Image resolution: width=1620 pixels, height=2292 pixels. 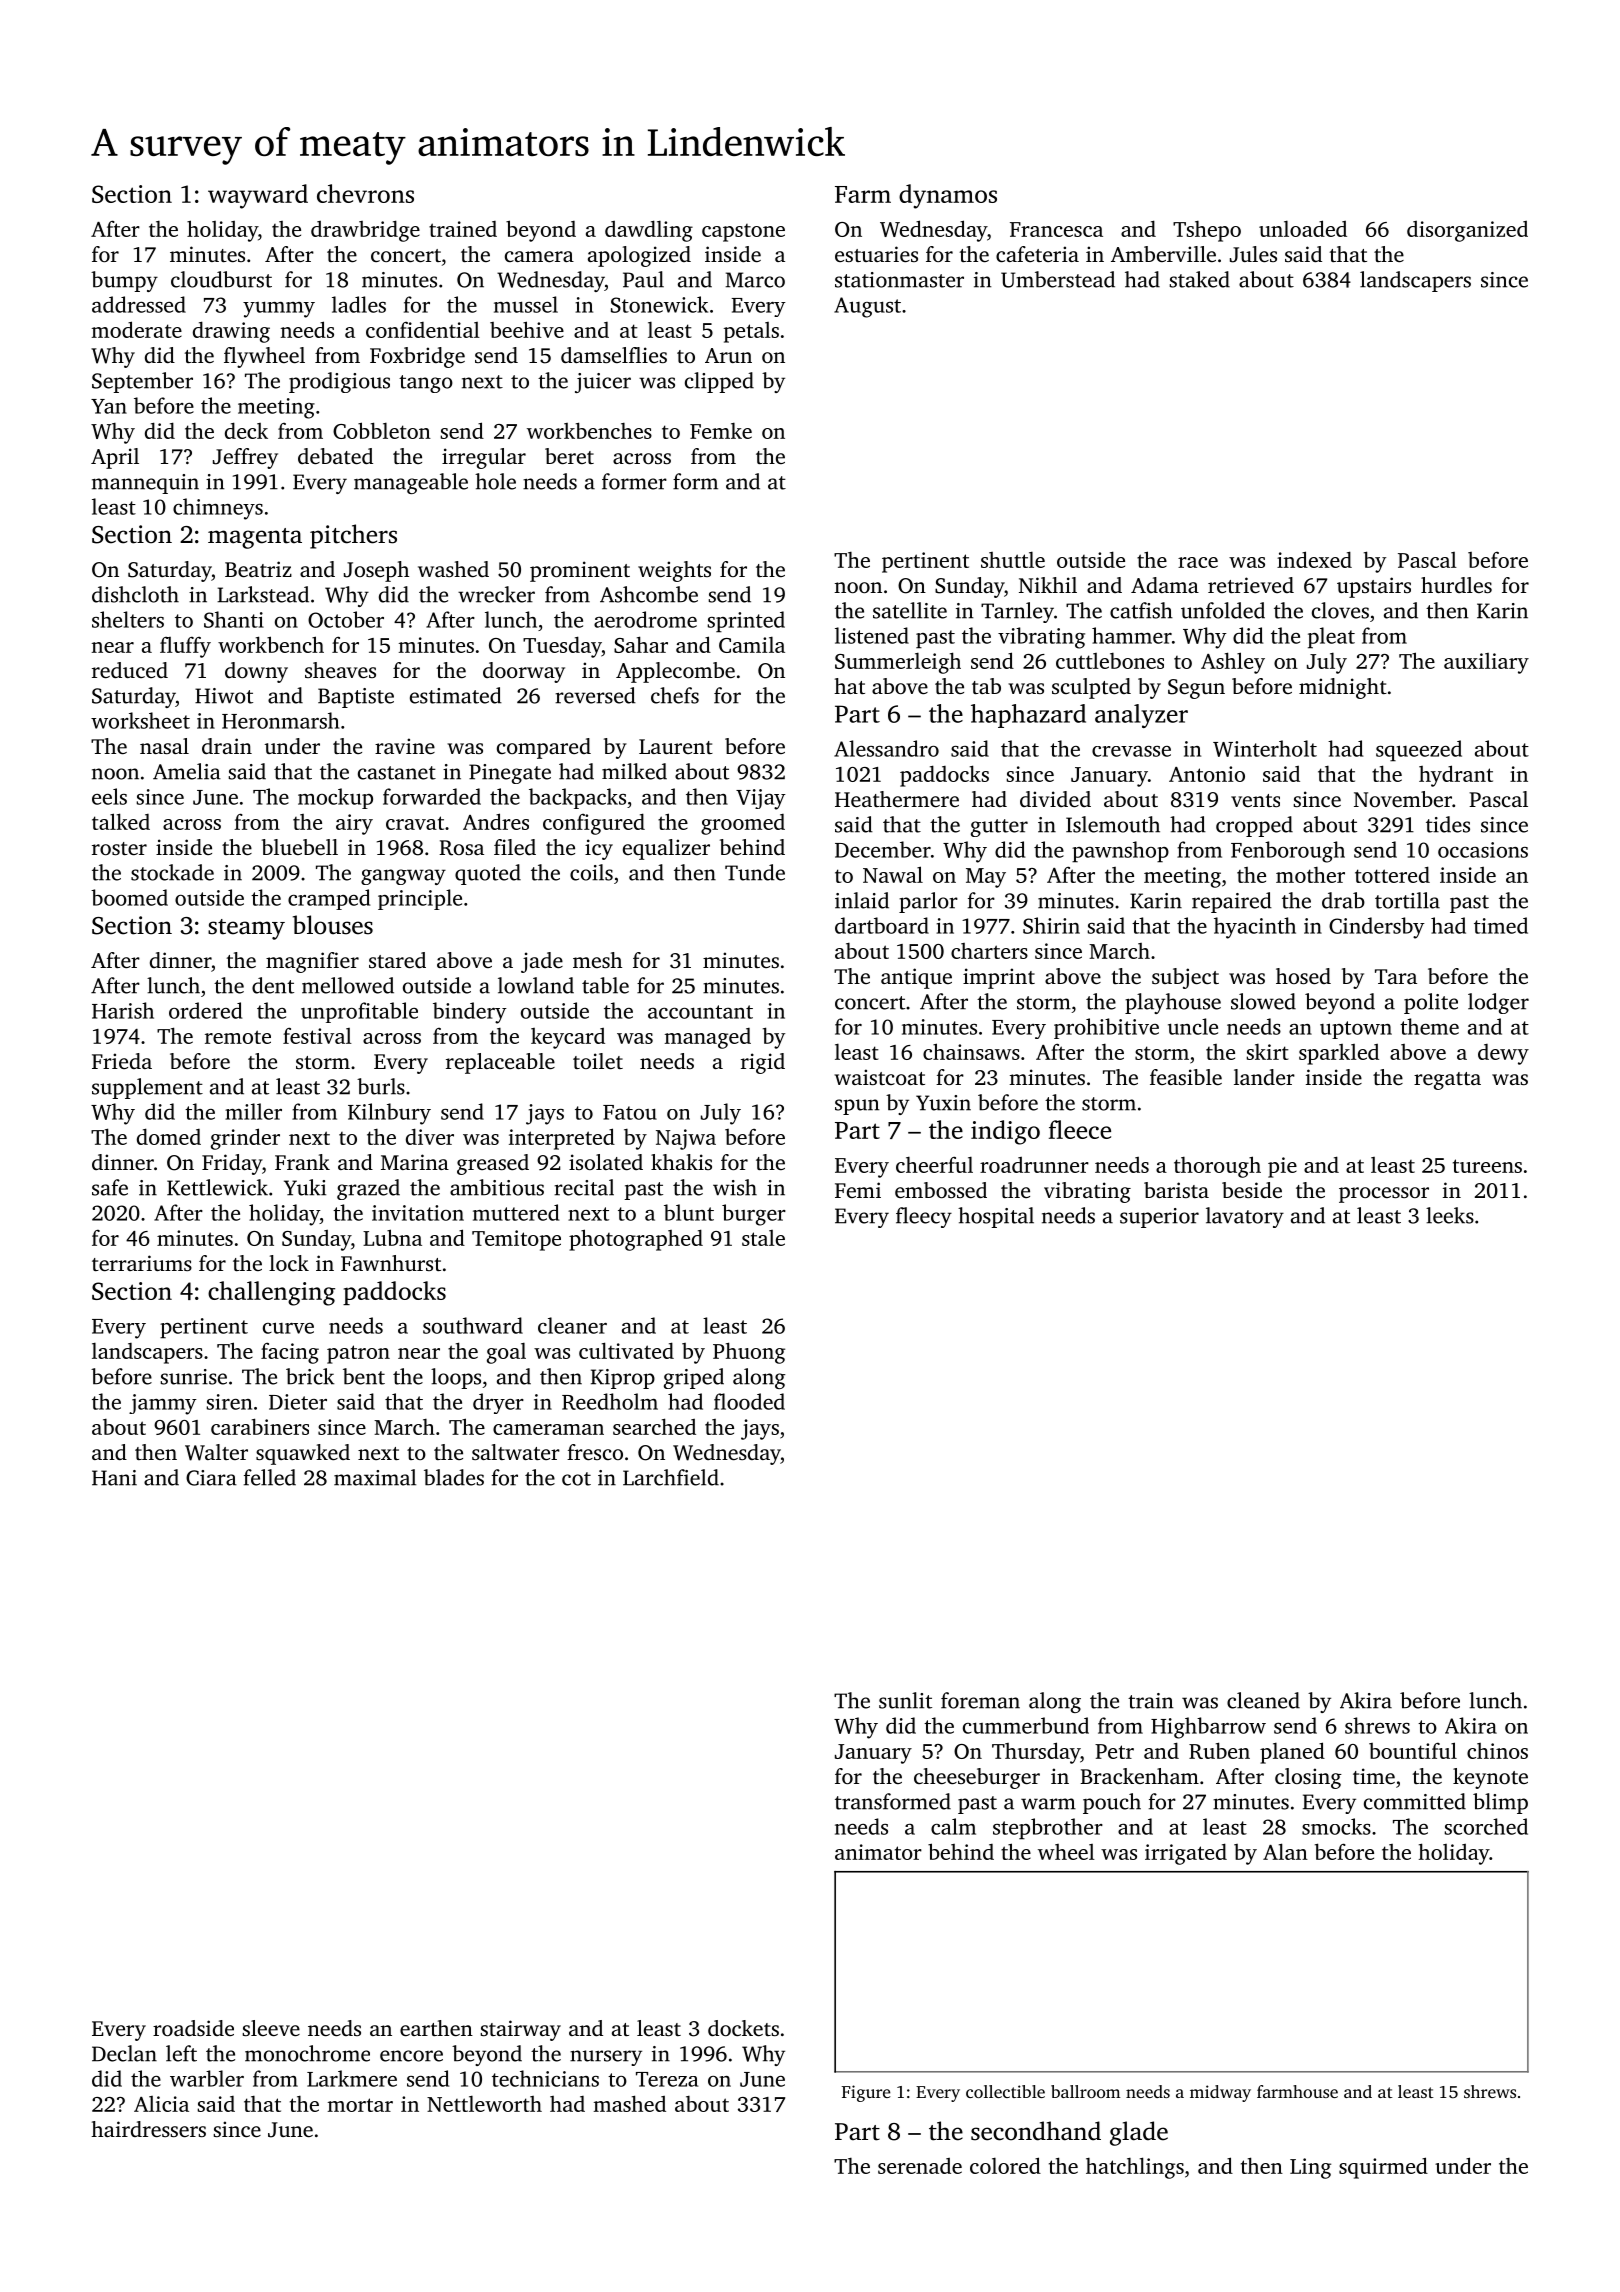 What do you see at coordinates (905, 1700) in the document?
I see `sunlit` at bounding box center [905, 1700].
